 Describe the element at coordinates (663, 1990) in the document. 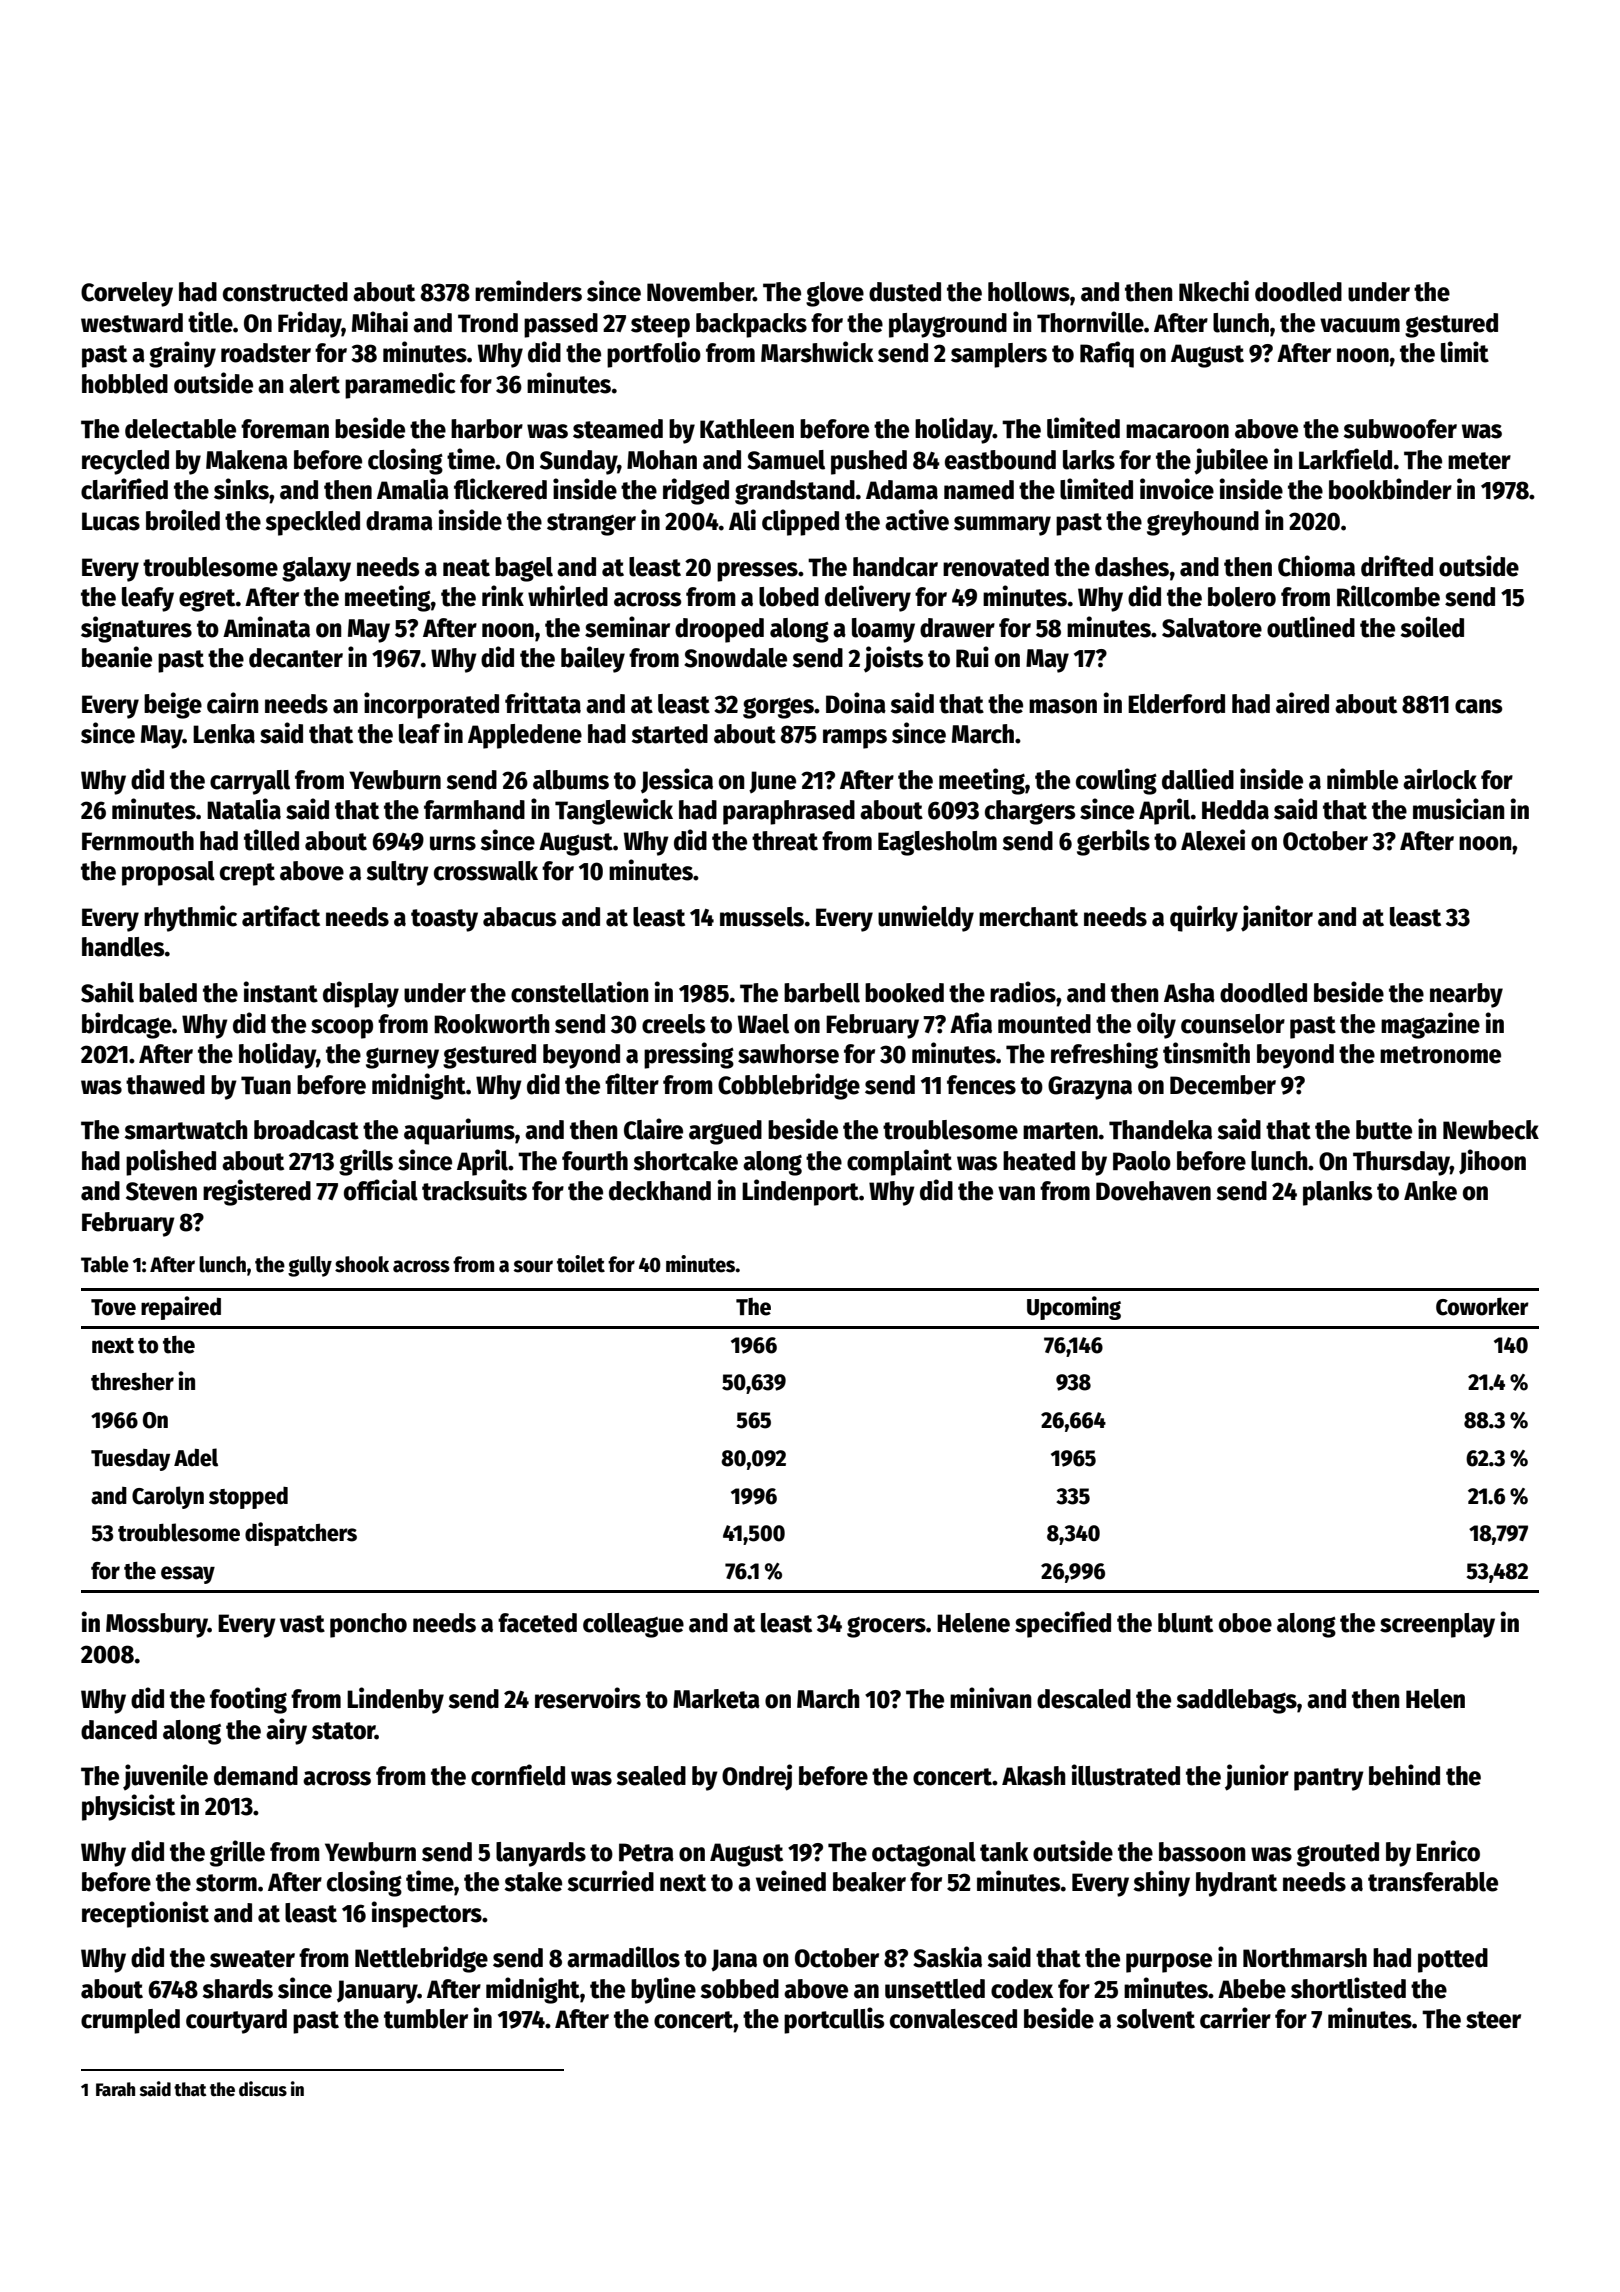

I see `byline` at that location.
